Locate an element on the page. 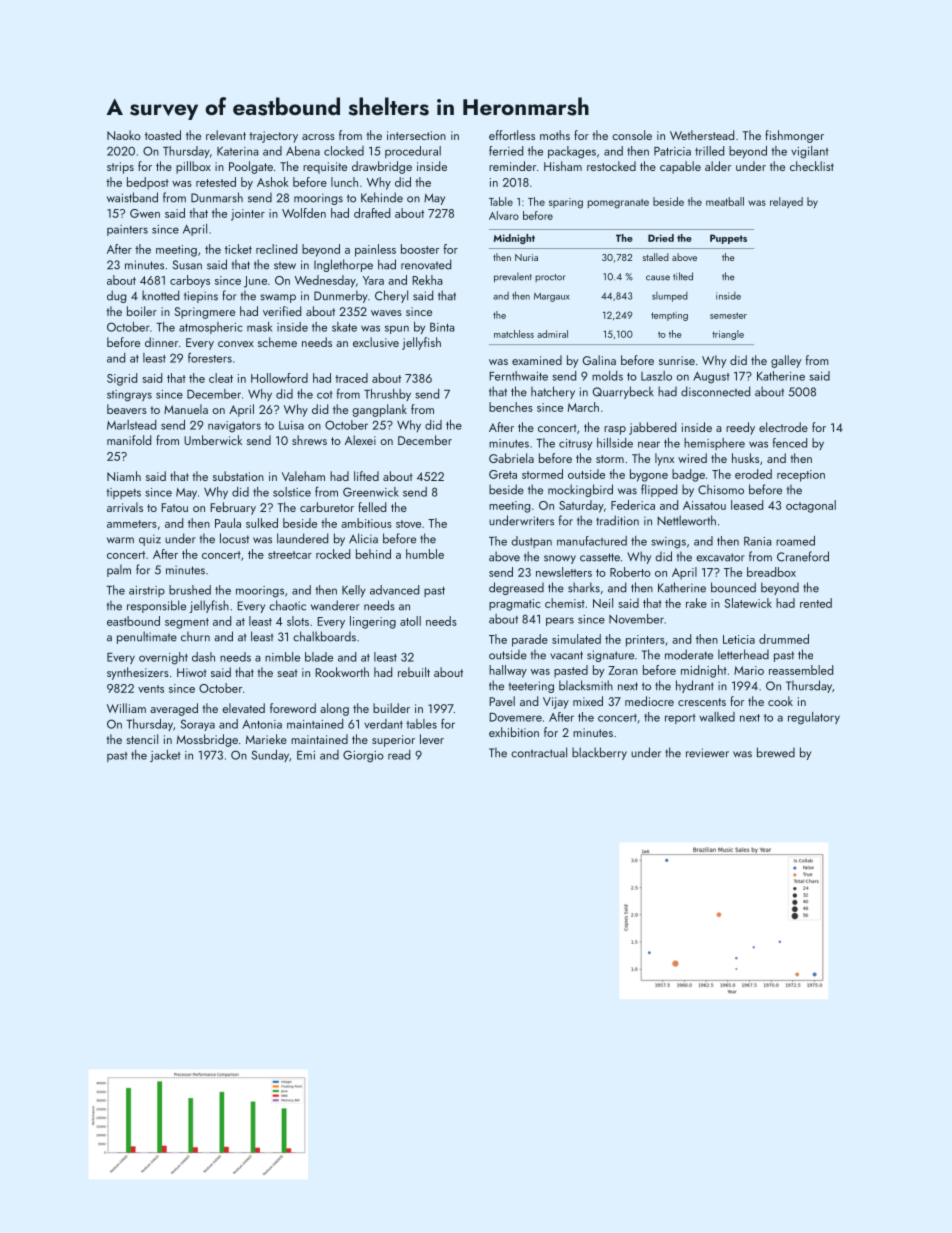 The height and width of the page is (1233, 952). Binta is located at coordinates (442, 327).
